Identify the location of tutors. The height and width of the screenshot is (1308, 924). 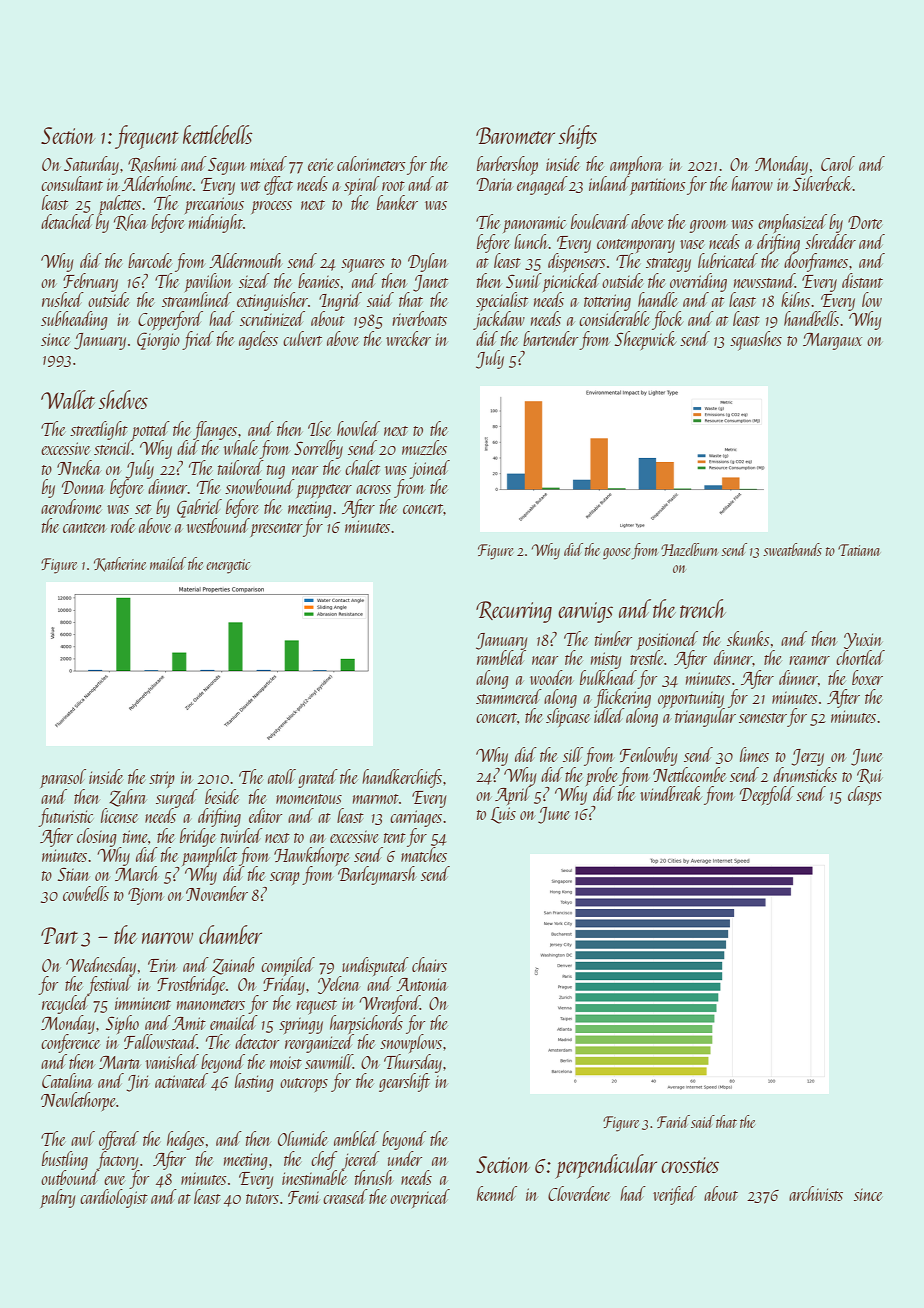
(262, 1199).
